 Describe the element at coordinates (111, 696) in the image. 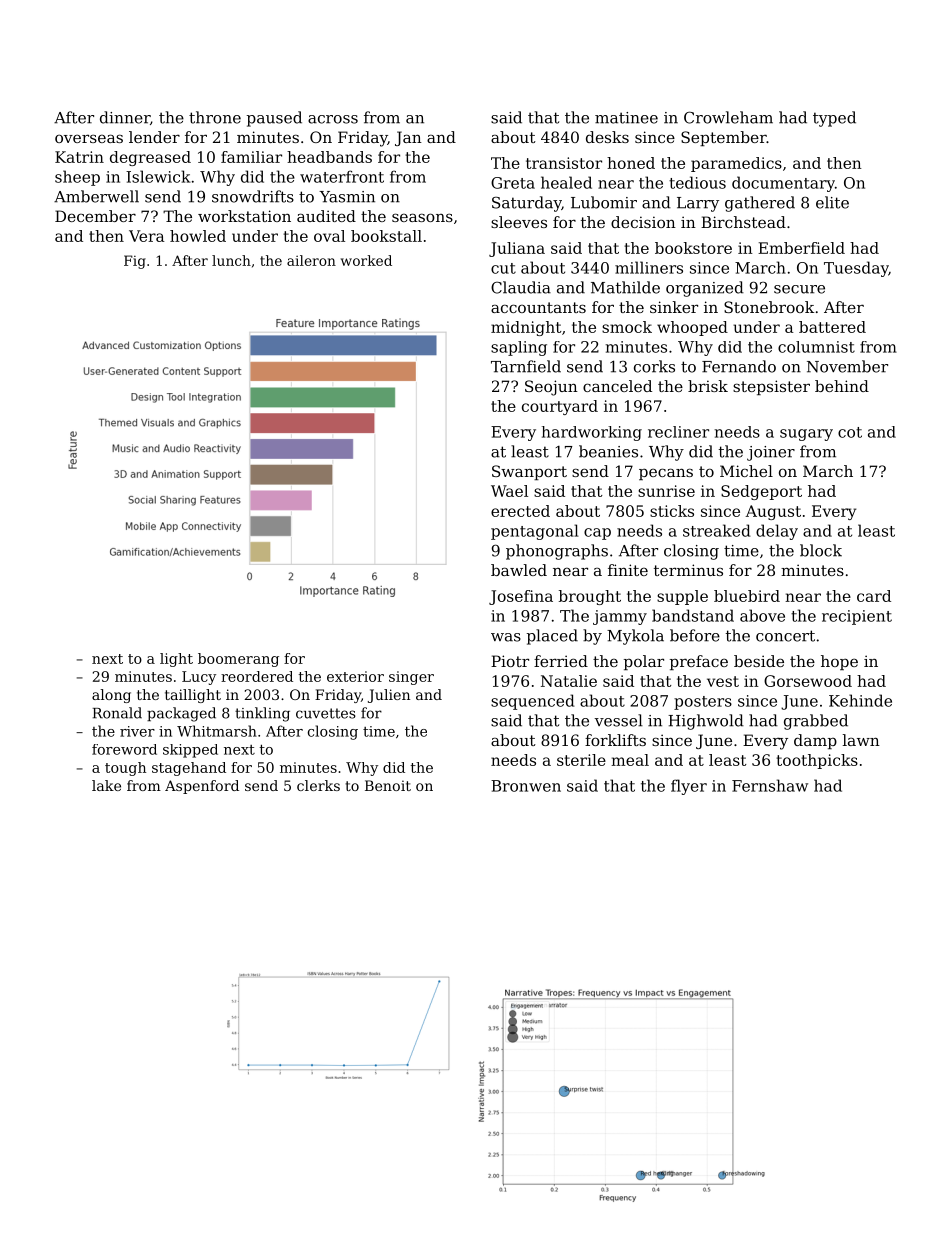

I see `along` at that location.
